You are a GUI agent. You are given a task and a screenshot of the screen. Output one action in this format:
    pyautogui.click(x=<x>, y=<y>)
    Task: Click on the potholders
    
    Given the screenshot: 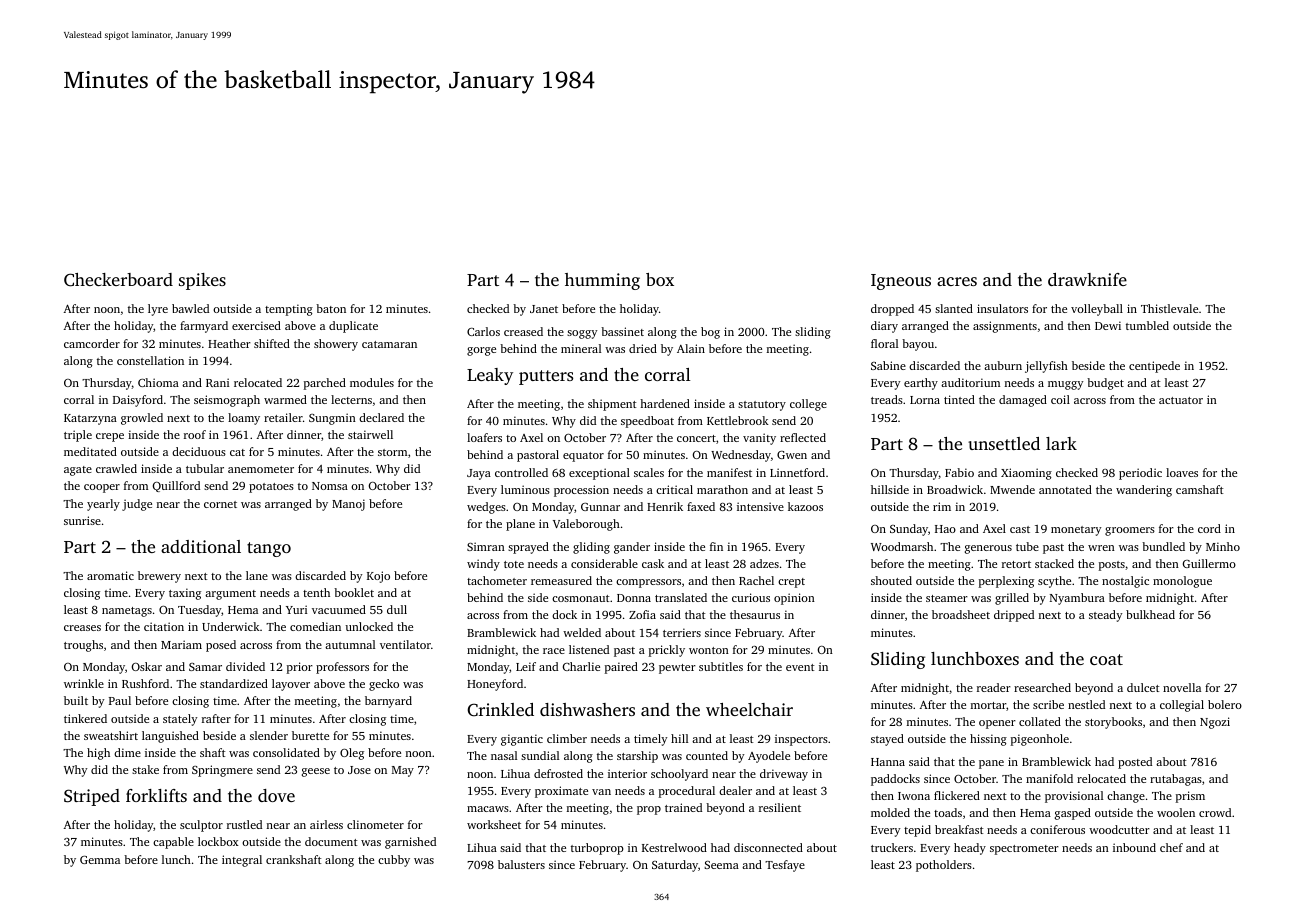 What is the action you would take?
    pyautogui.click(x=944, y=866)
